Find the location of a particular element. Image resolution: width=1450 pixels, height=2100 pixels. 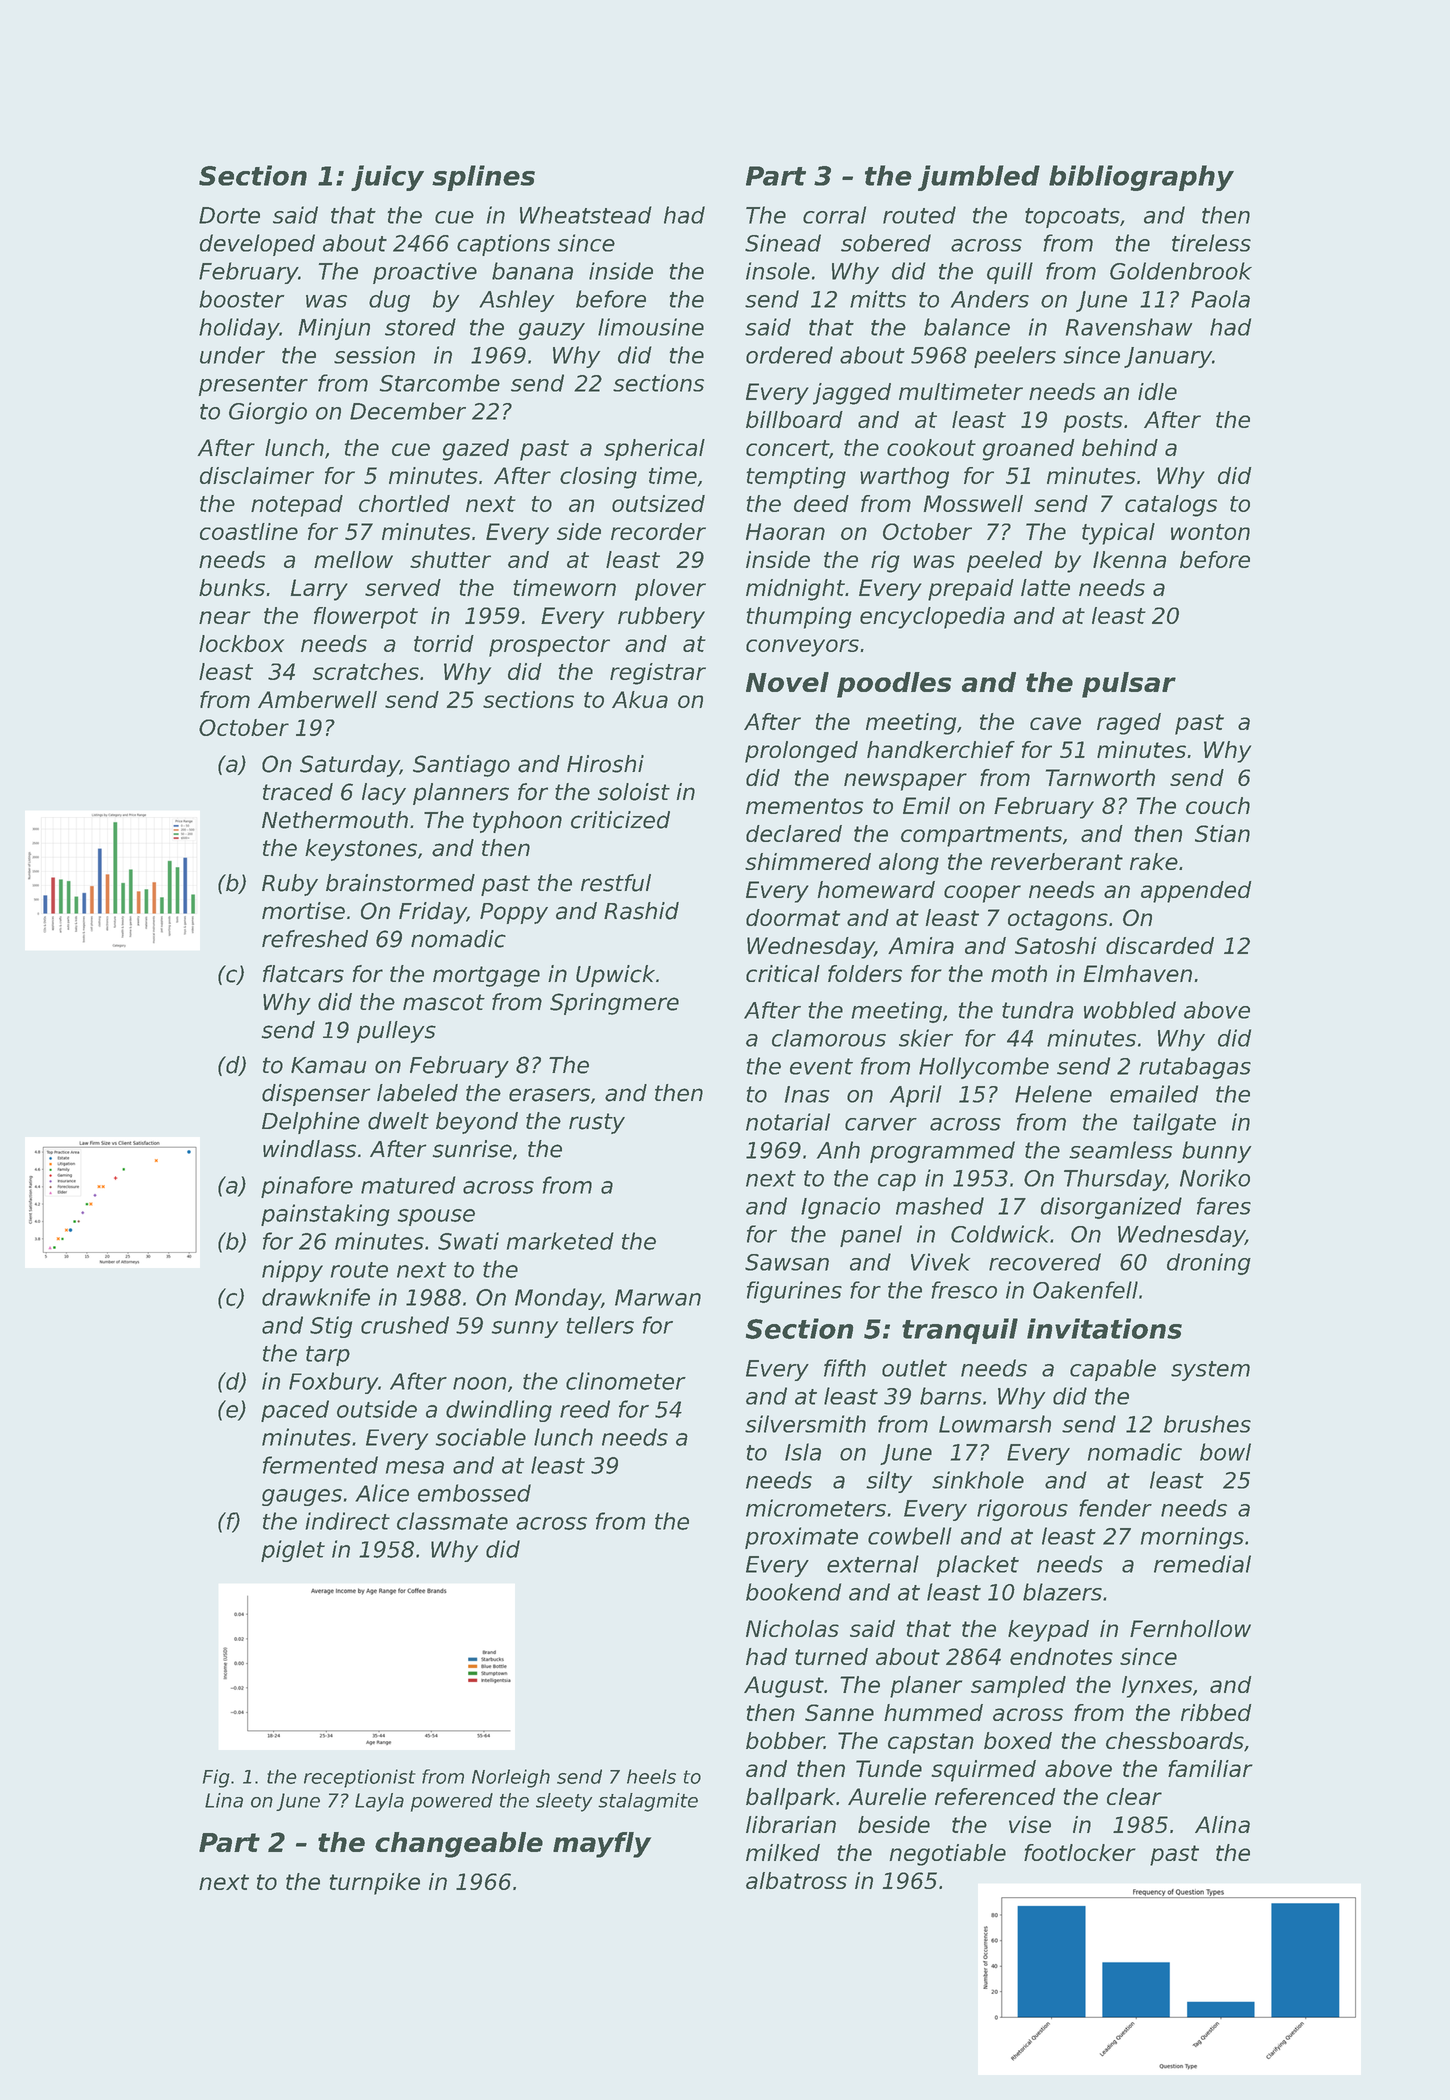

bibliography is located at coordinates (1141, 178).
